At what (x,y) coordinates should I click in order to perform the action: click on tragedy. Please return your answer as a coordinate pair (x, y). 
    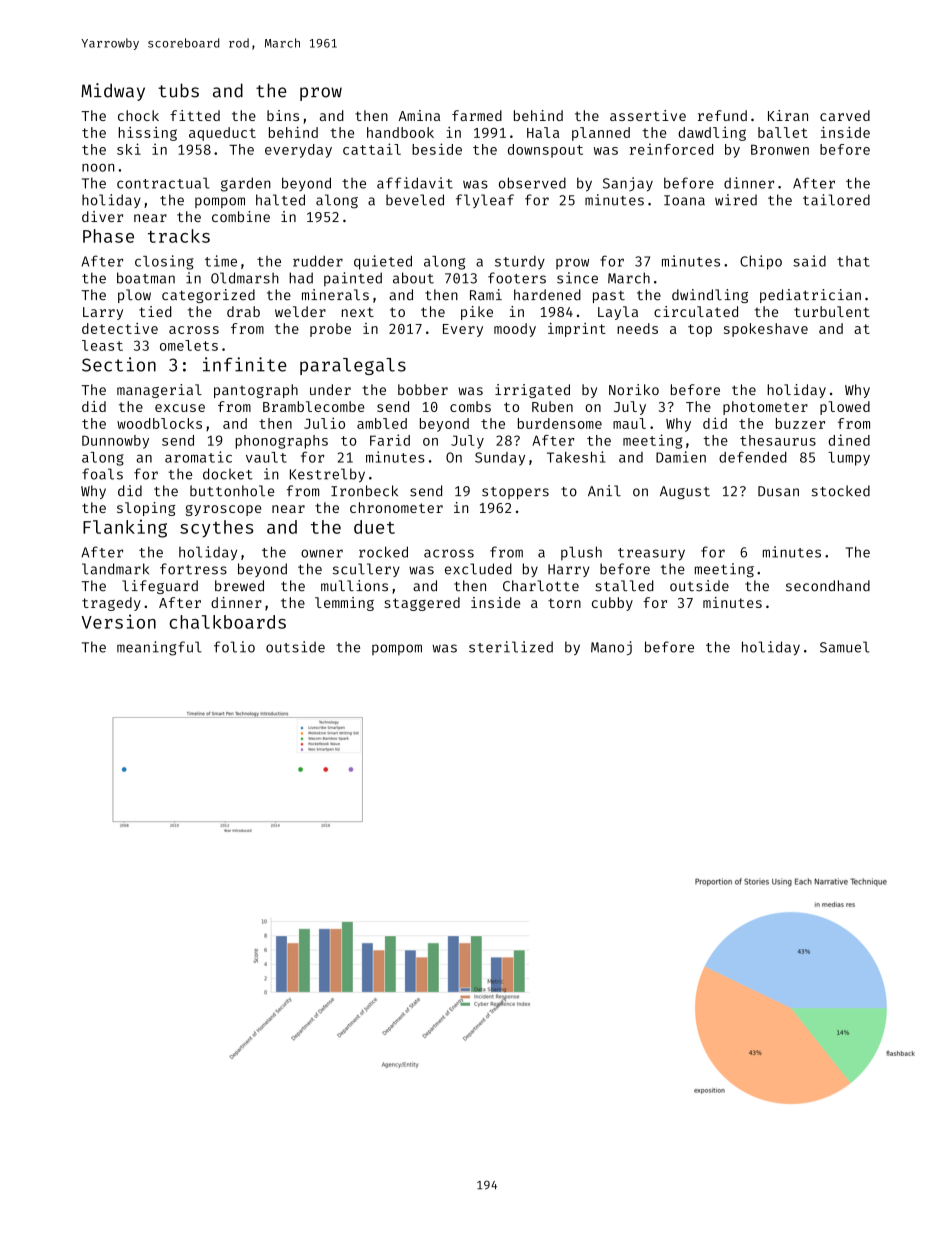
    Looking at the image, I should click on (111, 604).
